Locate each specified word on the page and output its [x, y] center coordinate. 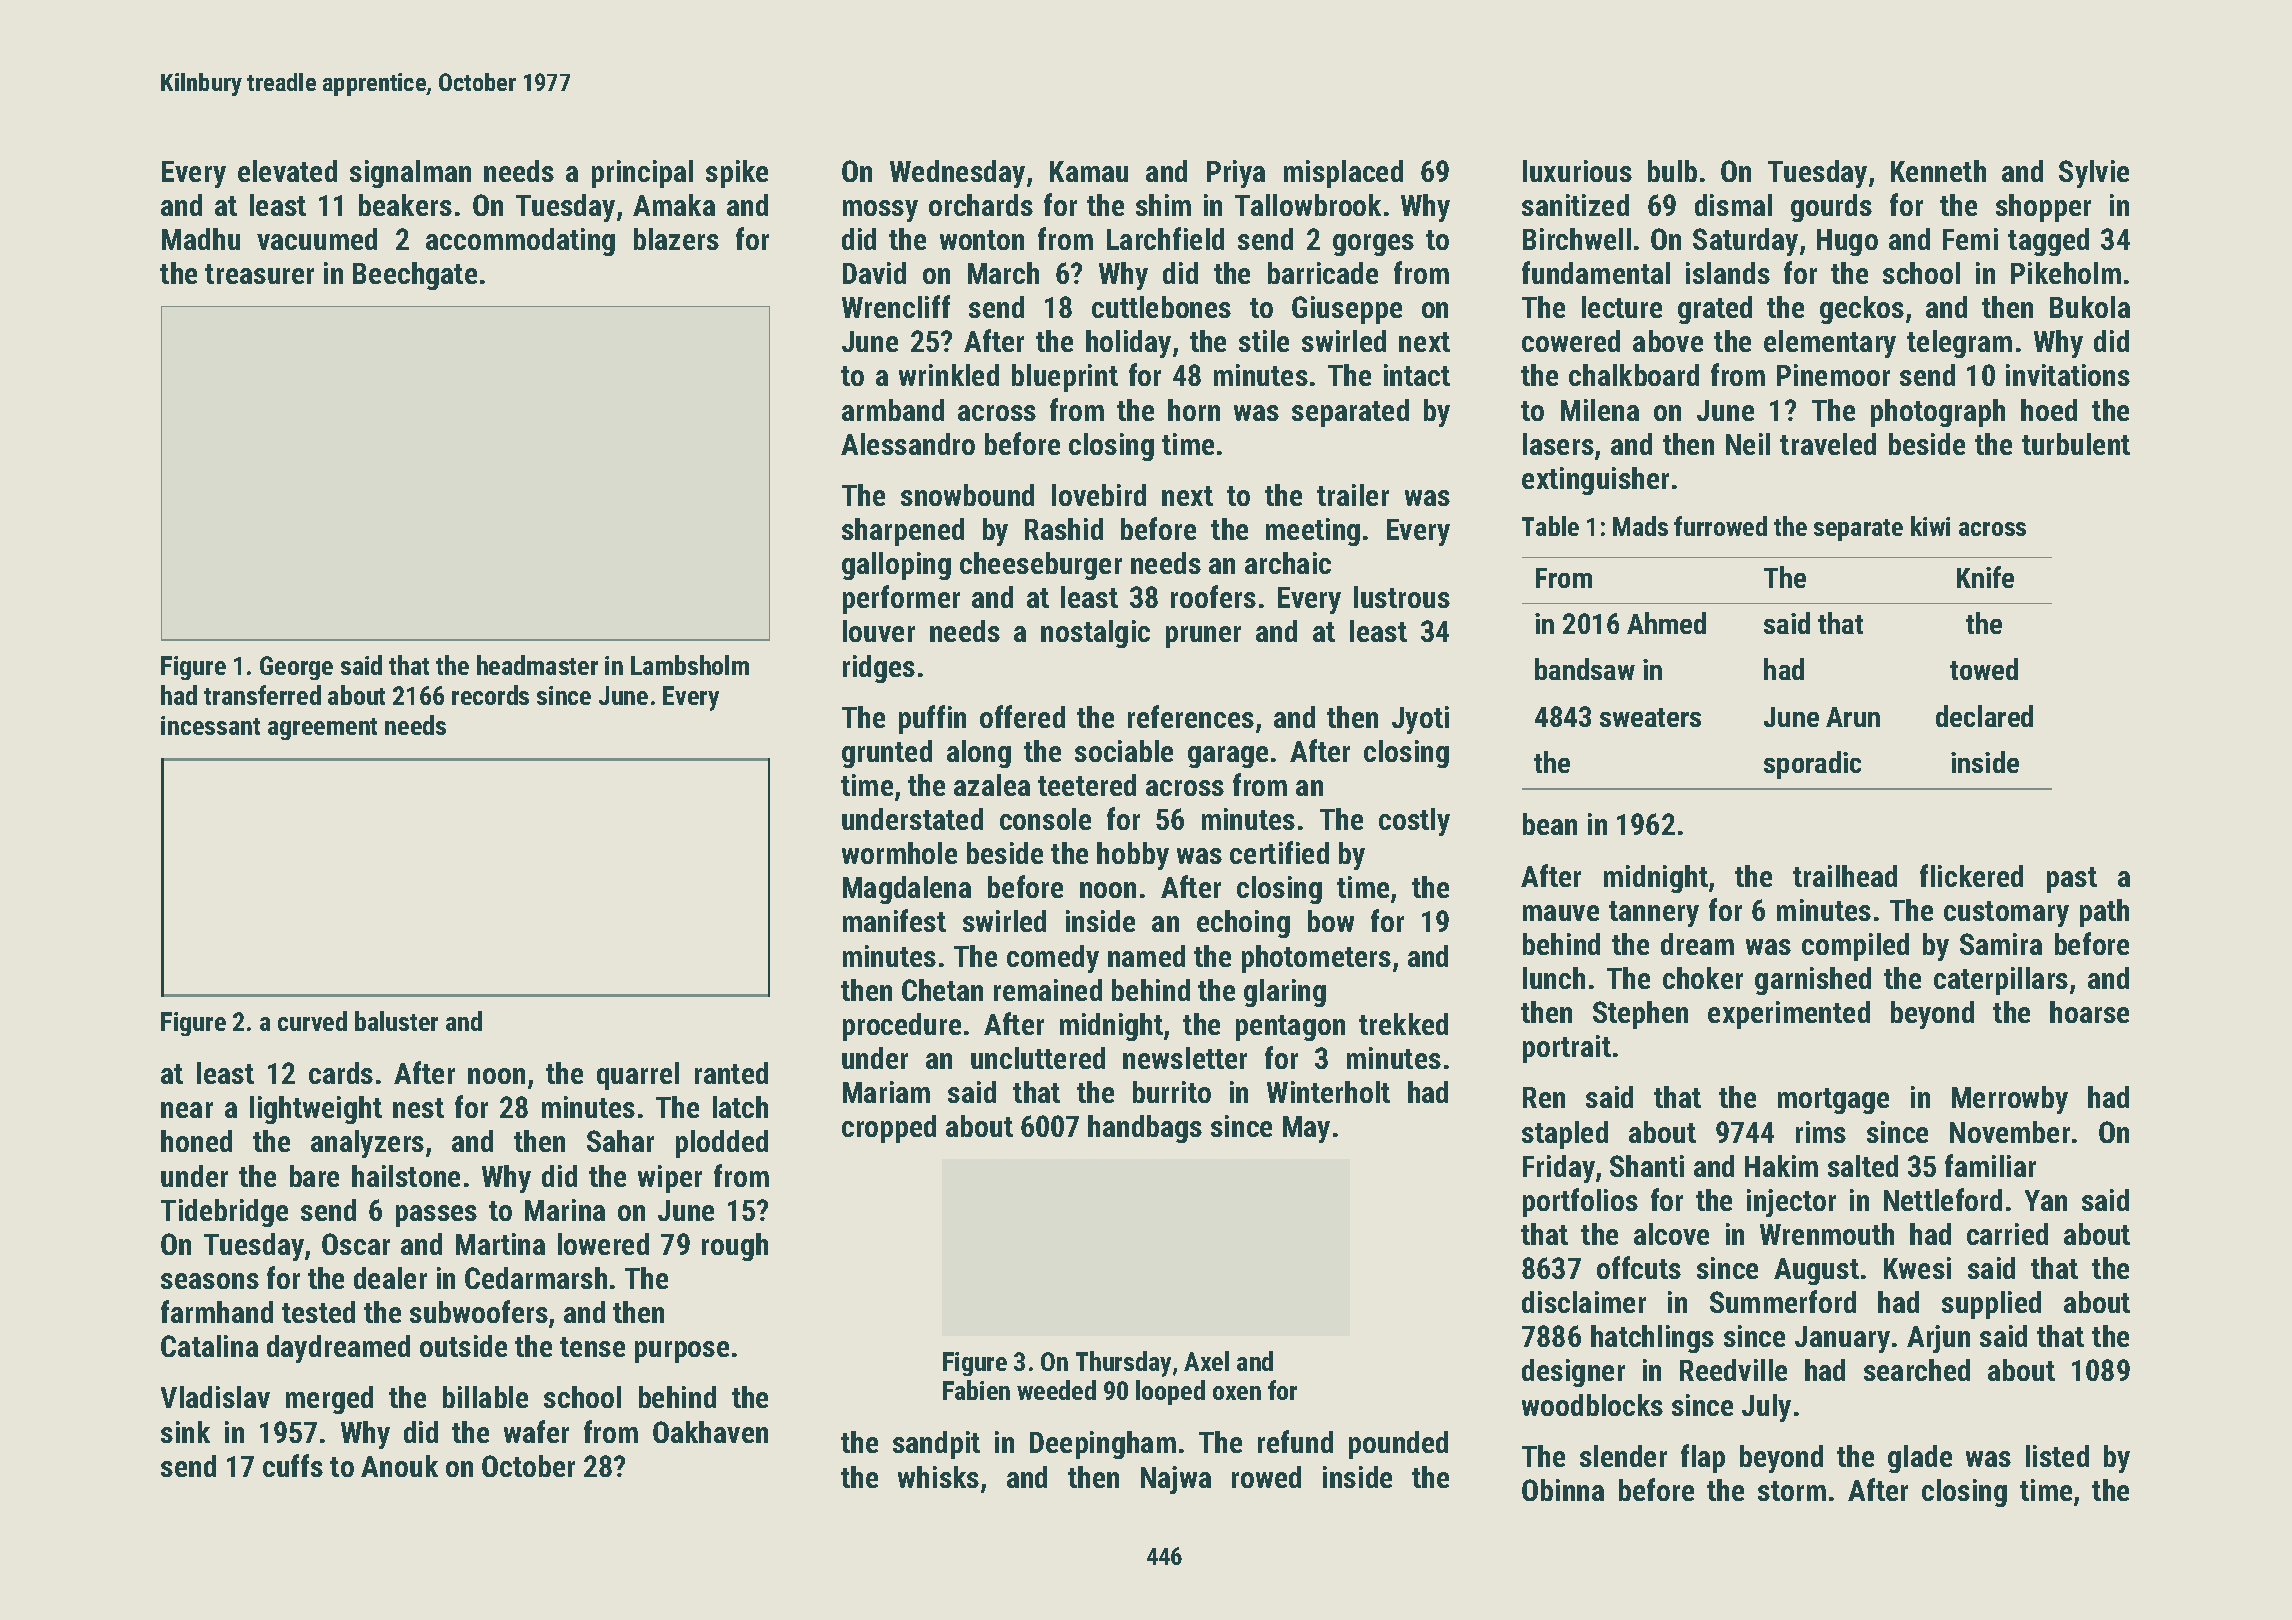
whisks [938, 1477]
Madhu [201, 239]
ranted [731, 1073]
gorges [1373, 245]
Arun [1853, 717]
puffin [932, 719]
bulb [1672, 171]
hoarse [2089, 1012]
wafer [536, 1431]
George [296, 668]
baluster [396, 1021]
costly [1414, 822]
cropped [889, 1129]
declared [1984, 716]
